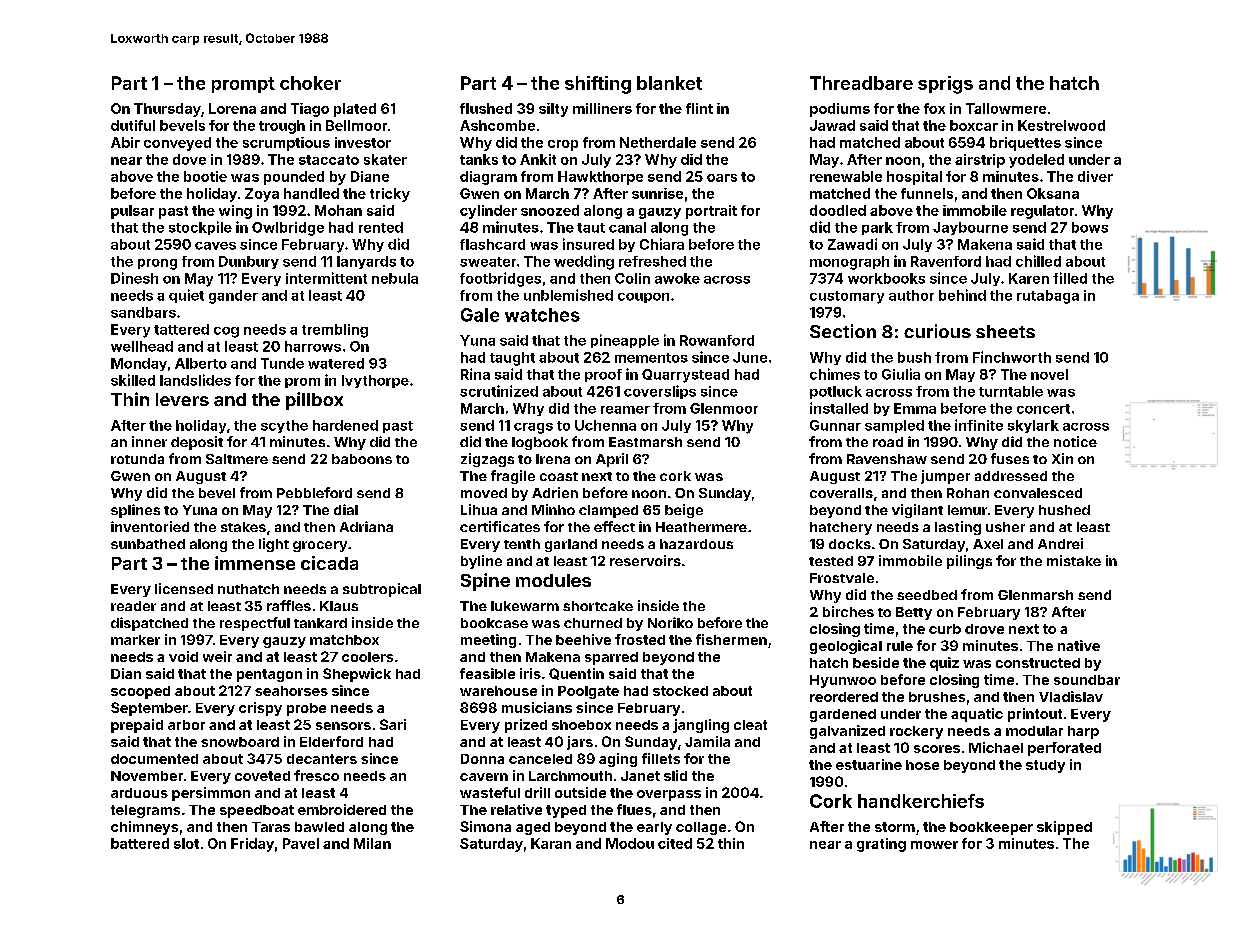 Image resolution: width=1233 pixels, height=952 pixels. I want to click on cicada, so click(329, 563).
